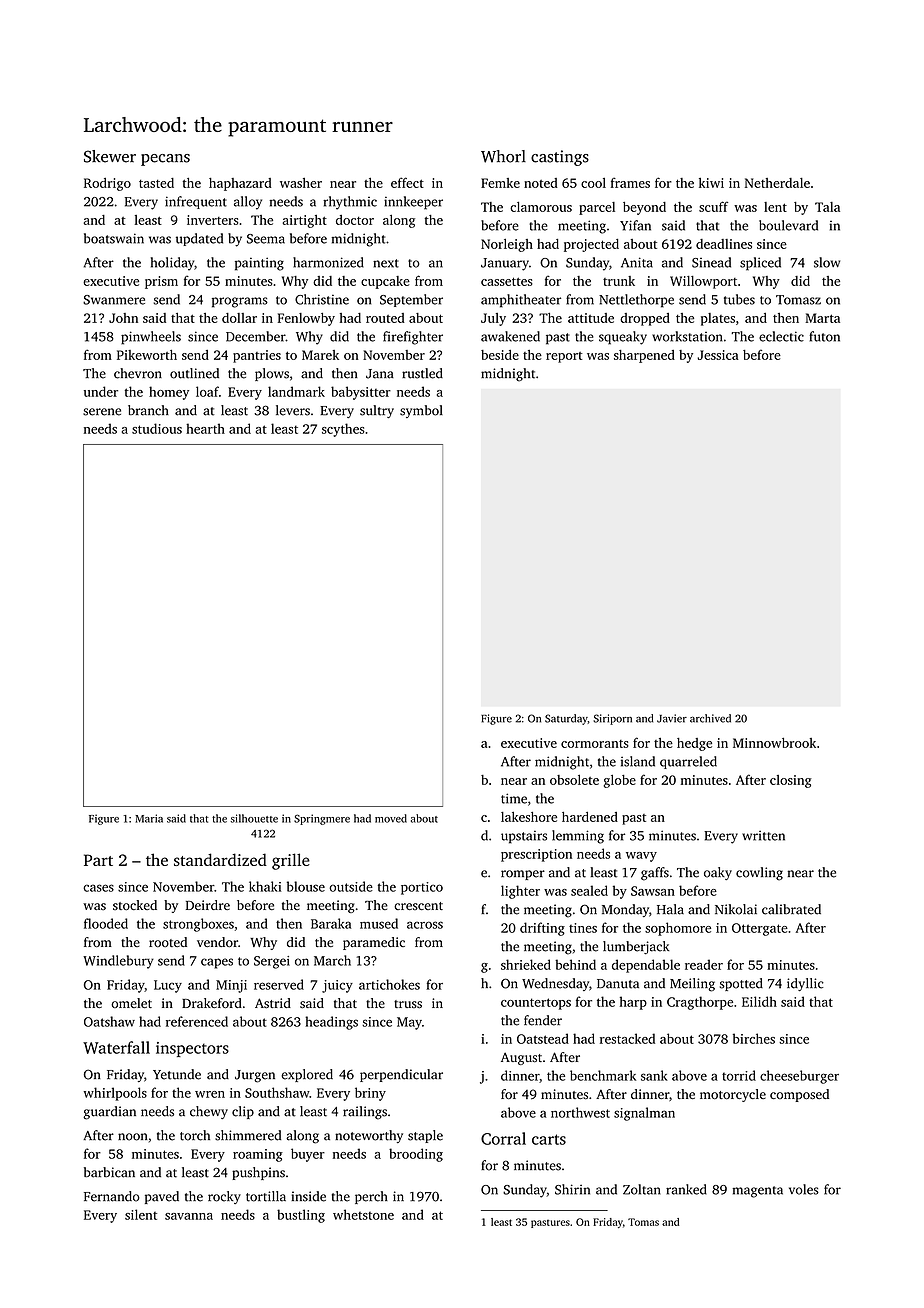  I want to click on silhouette, so click(254, 818).
